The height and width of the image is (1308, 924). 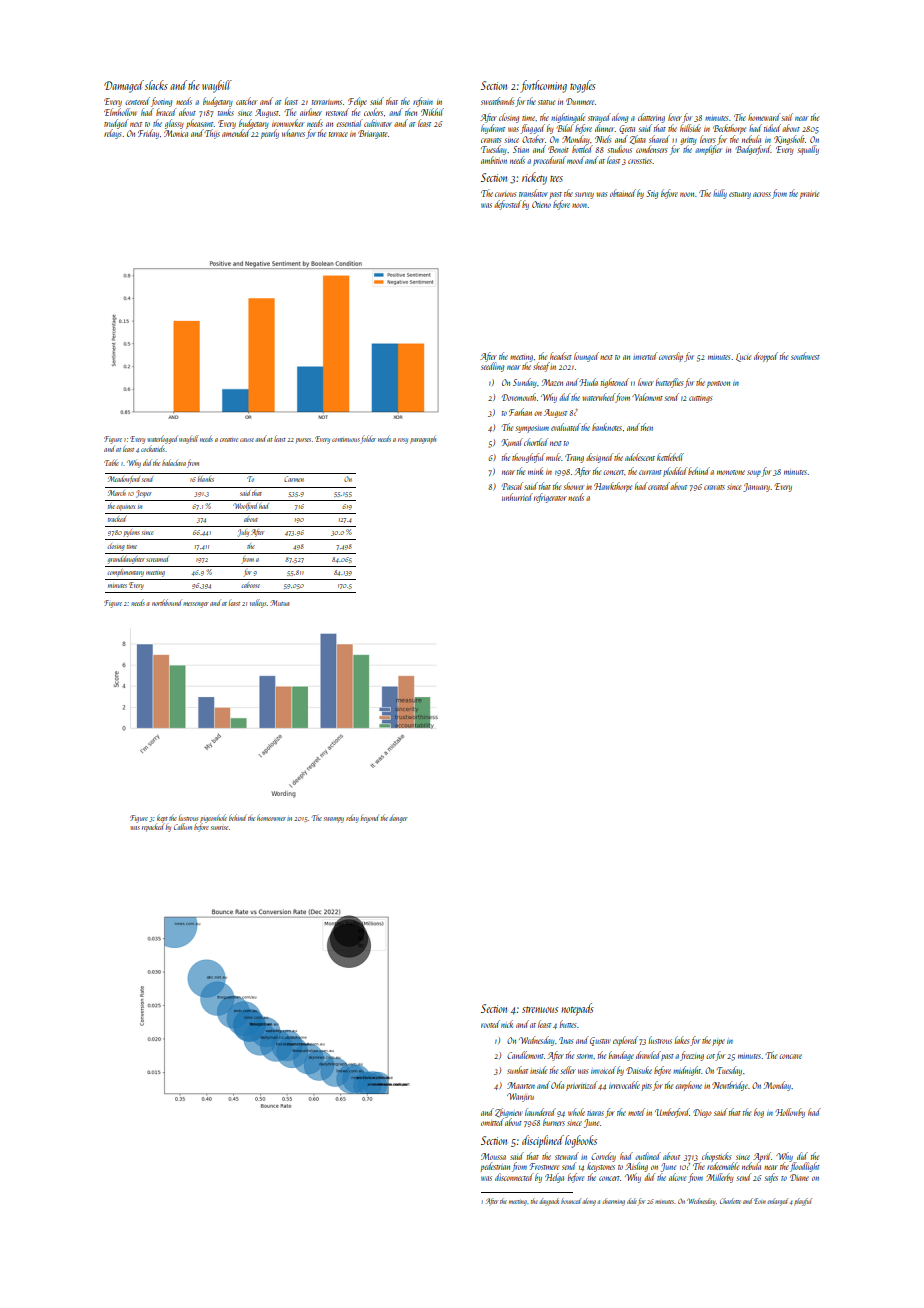 What do you see at coordinates (718, 1042) in the image?
I see `pipe` at bounding box center [718, 1042].
